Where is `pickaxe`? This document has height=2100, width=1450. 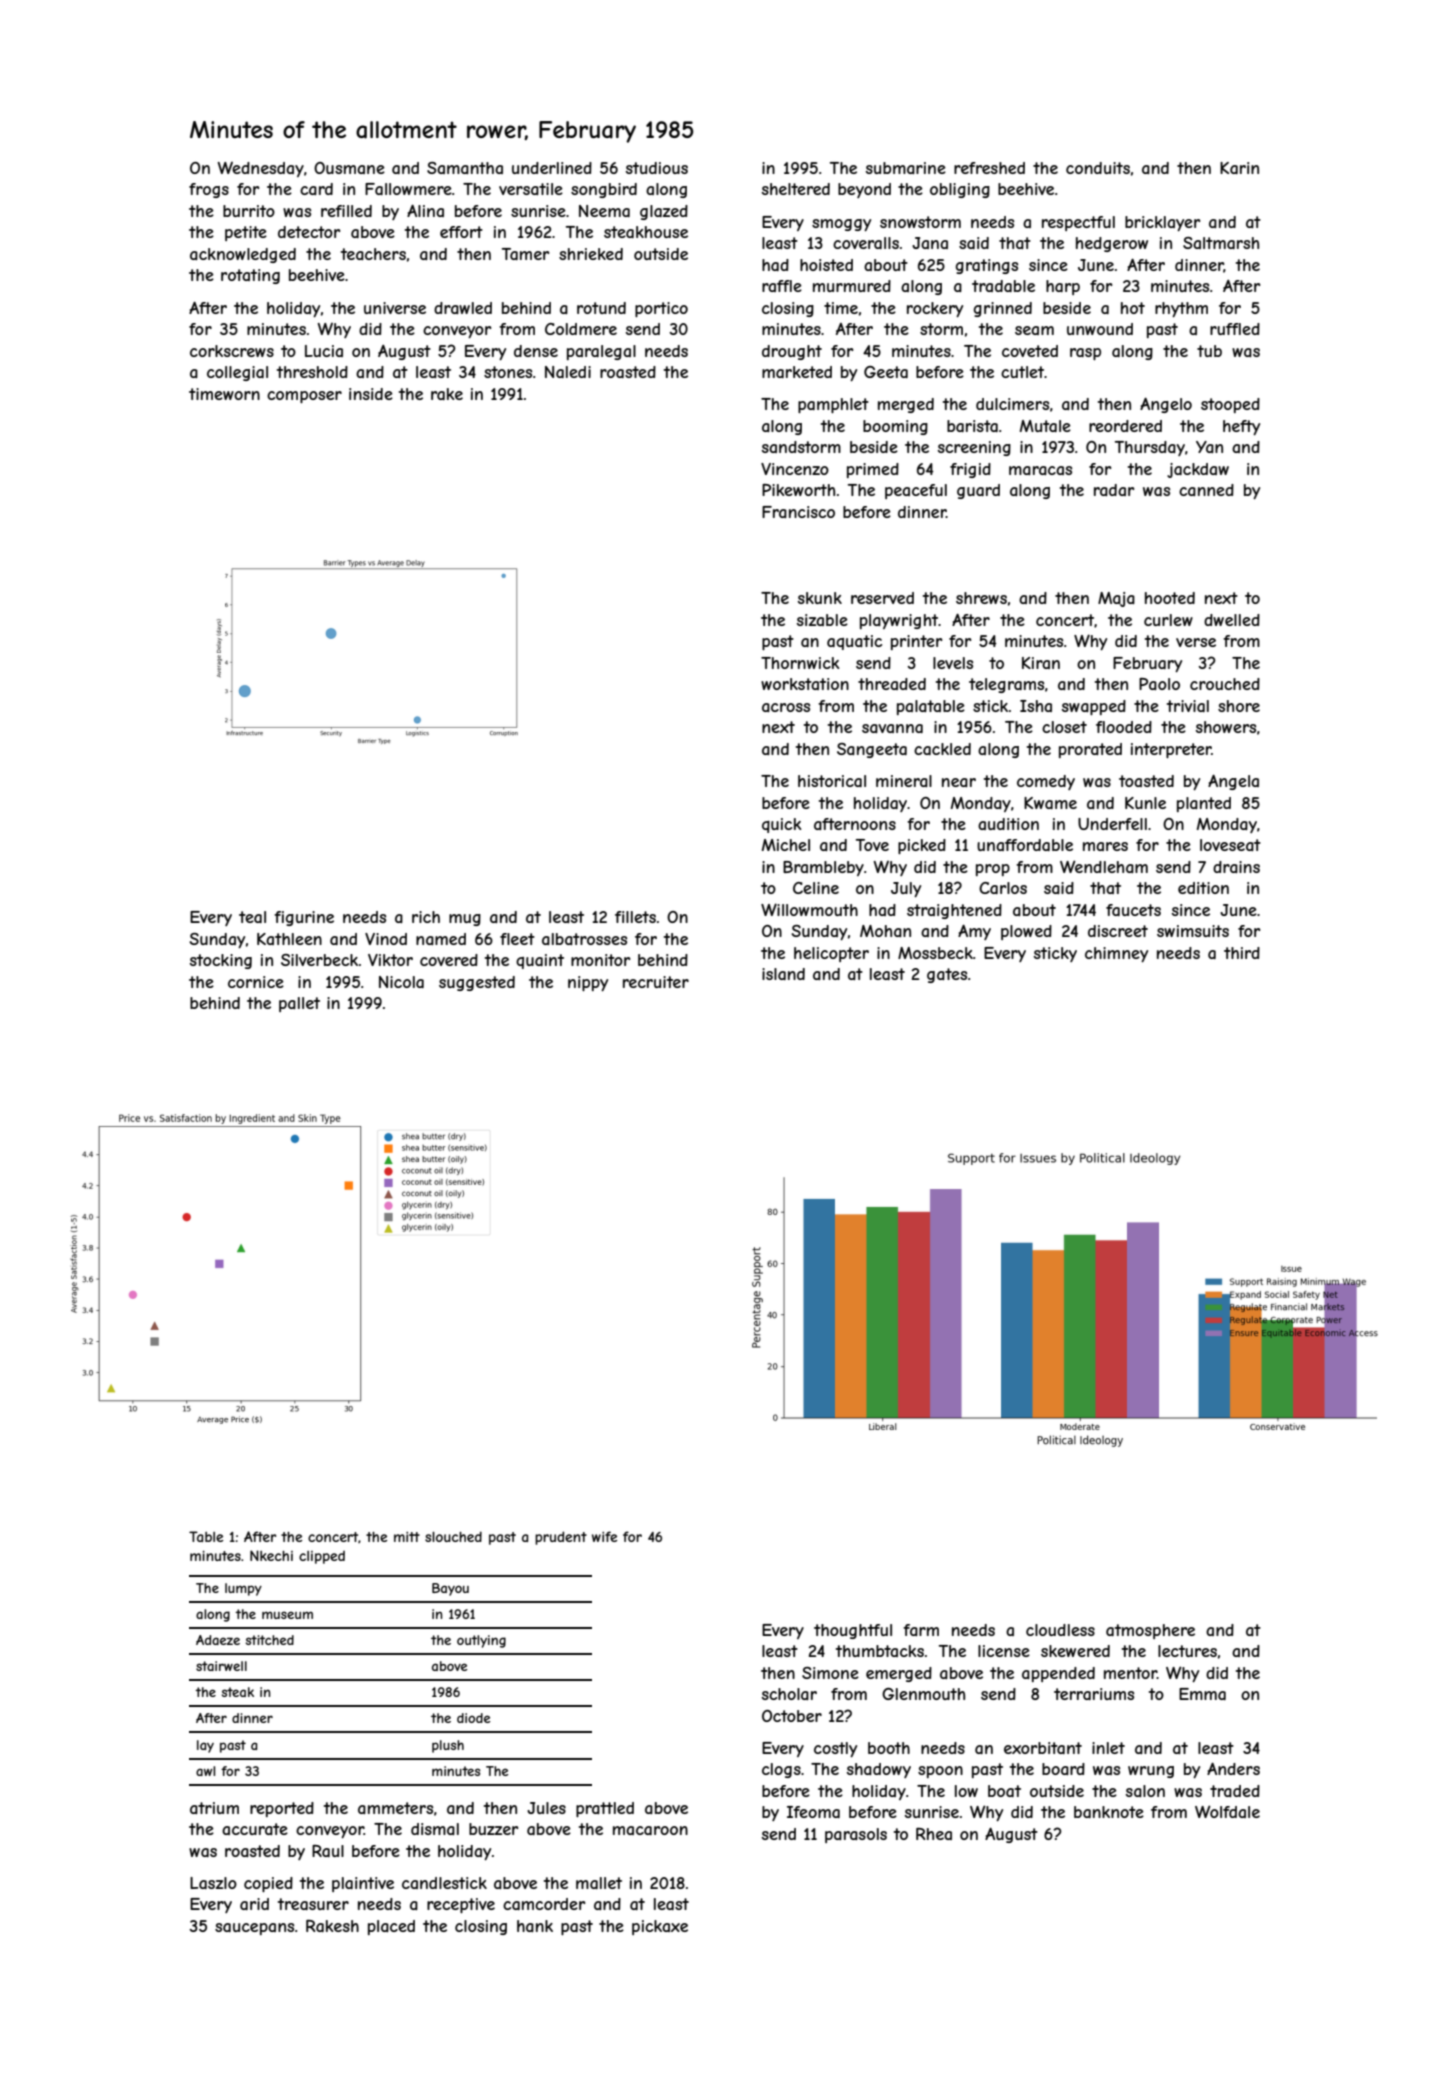 pickaxe is located at coordinates (660, 1927).
